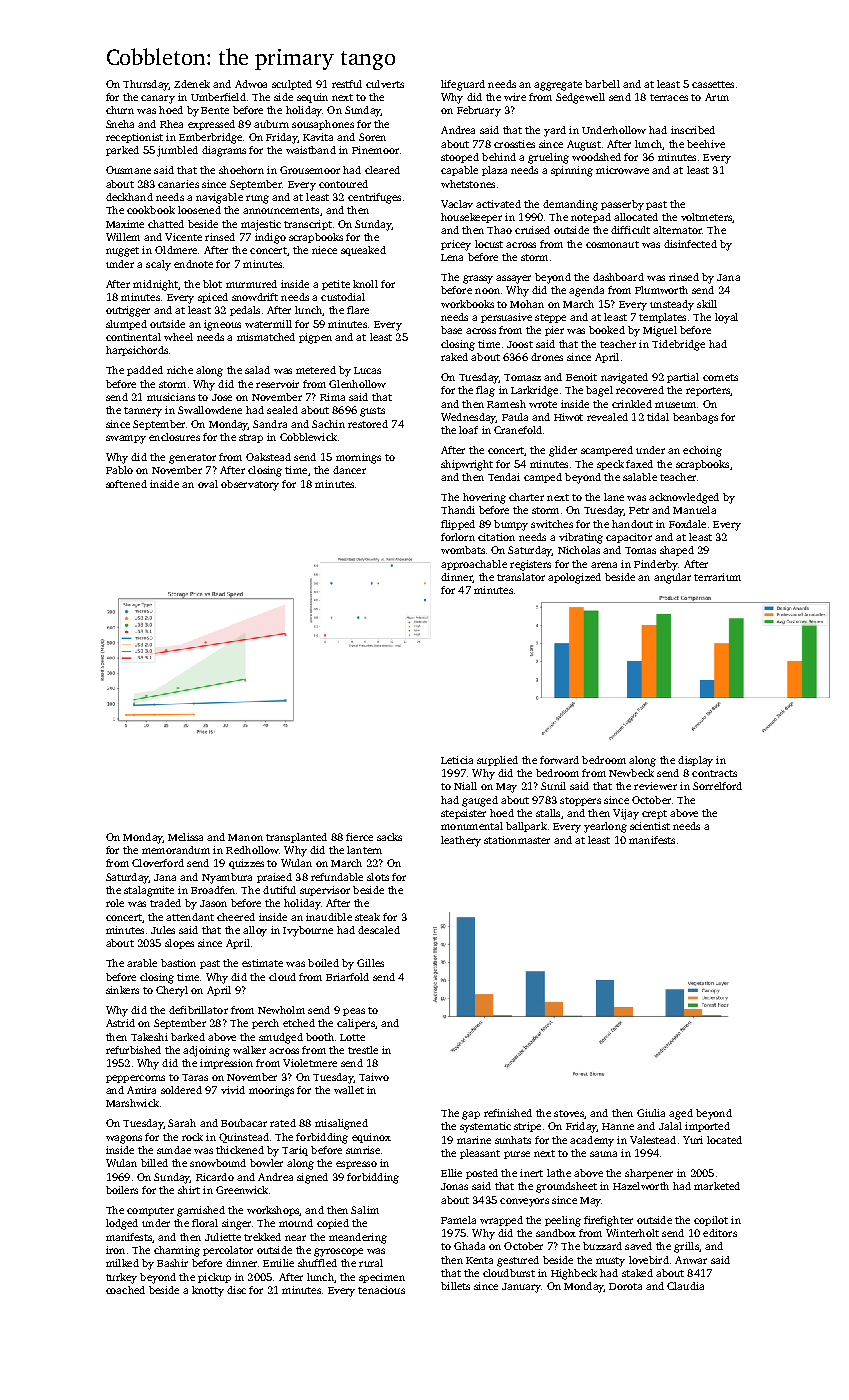 The image size is (849, 1400). What do you see at coordinates (622, 170) in the page?
I see `microwave` at bounding box center [622, 170].
